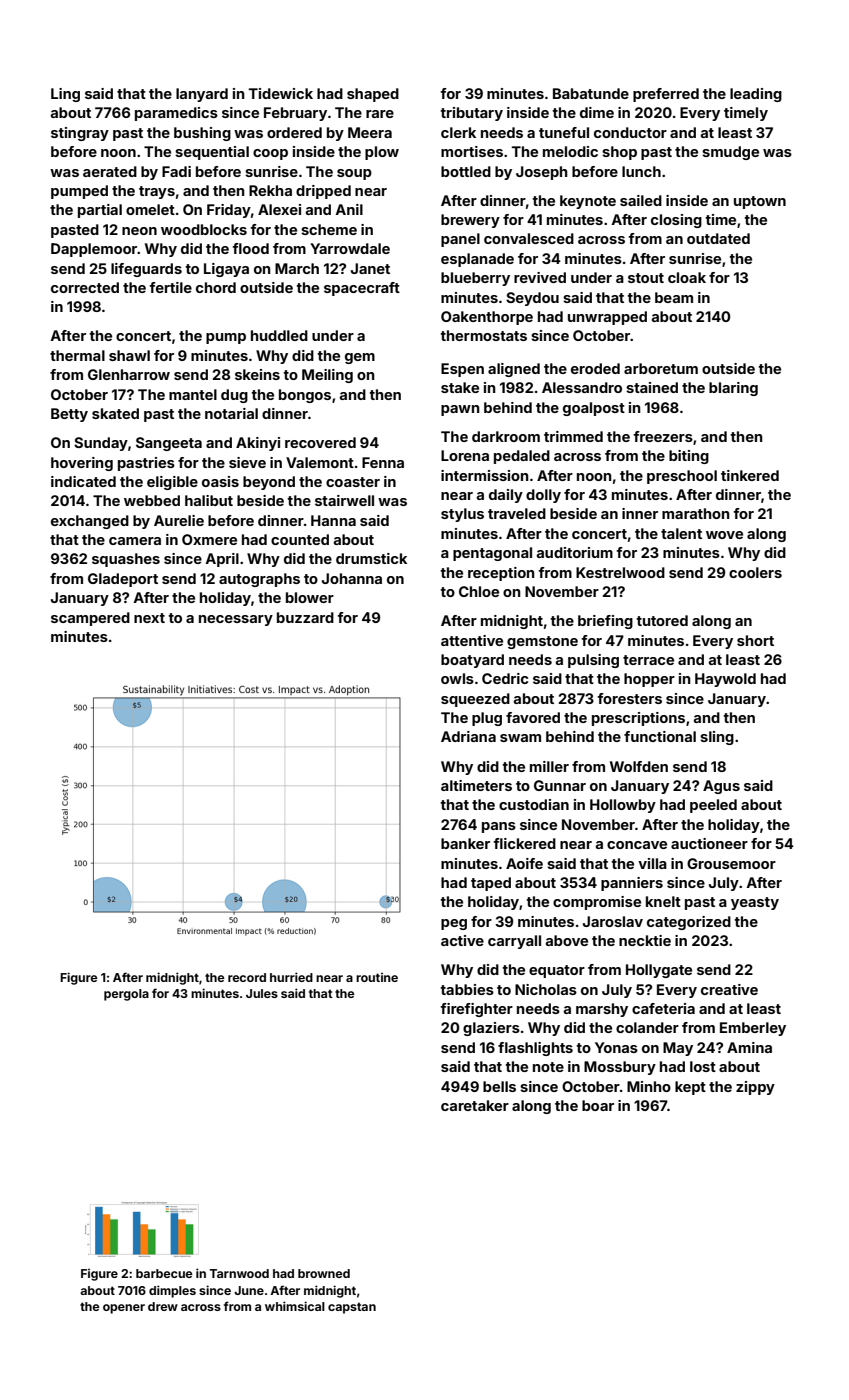  I want to click on drew, so click(163, 1306).
